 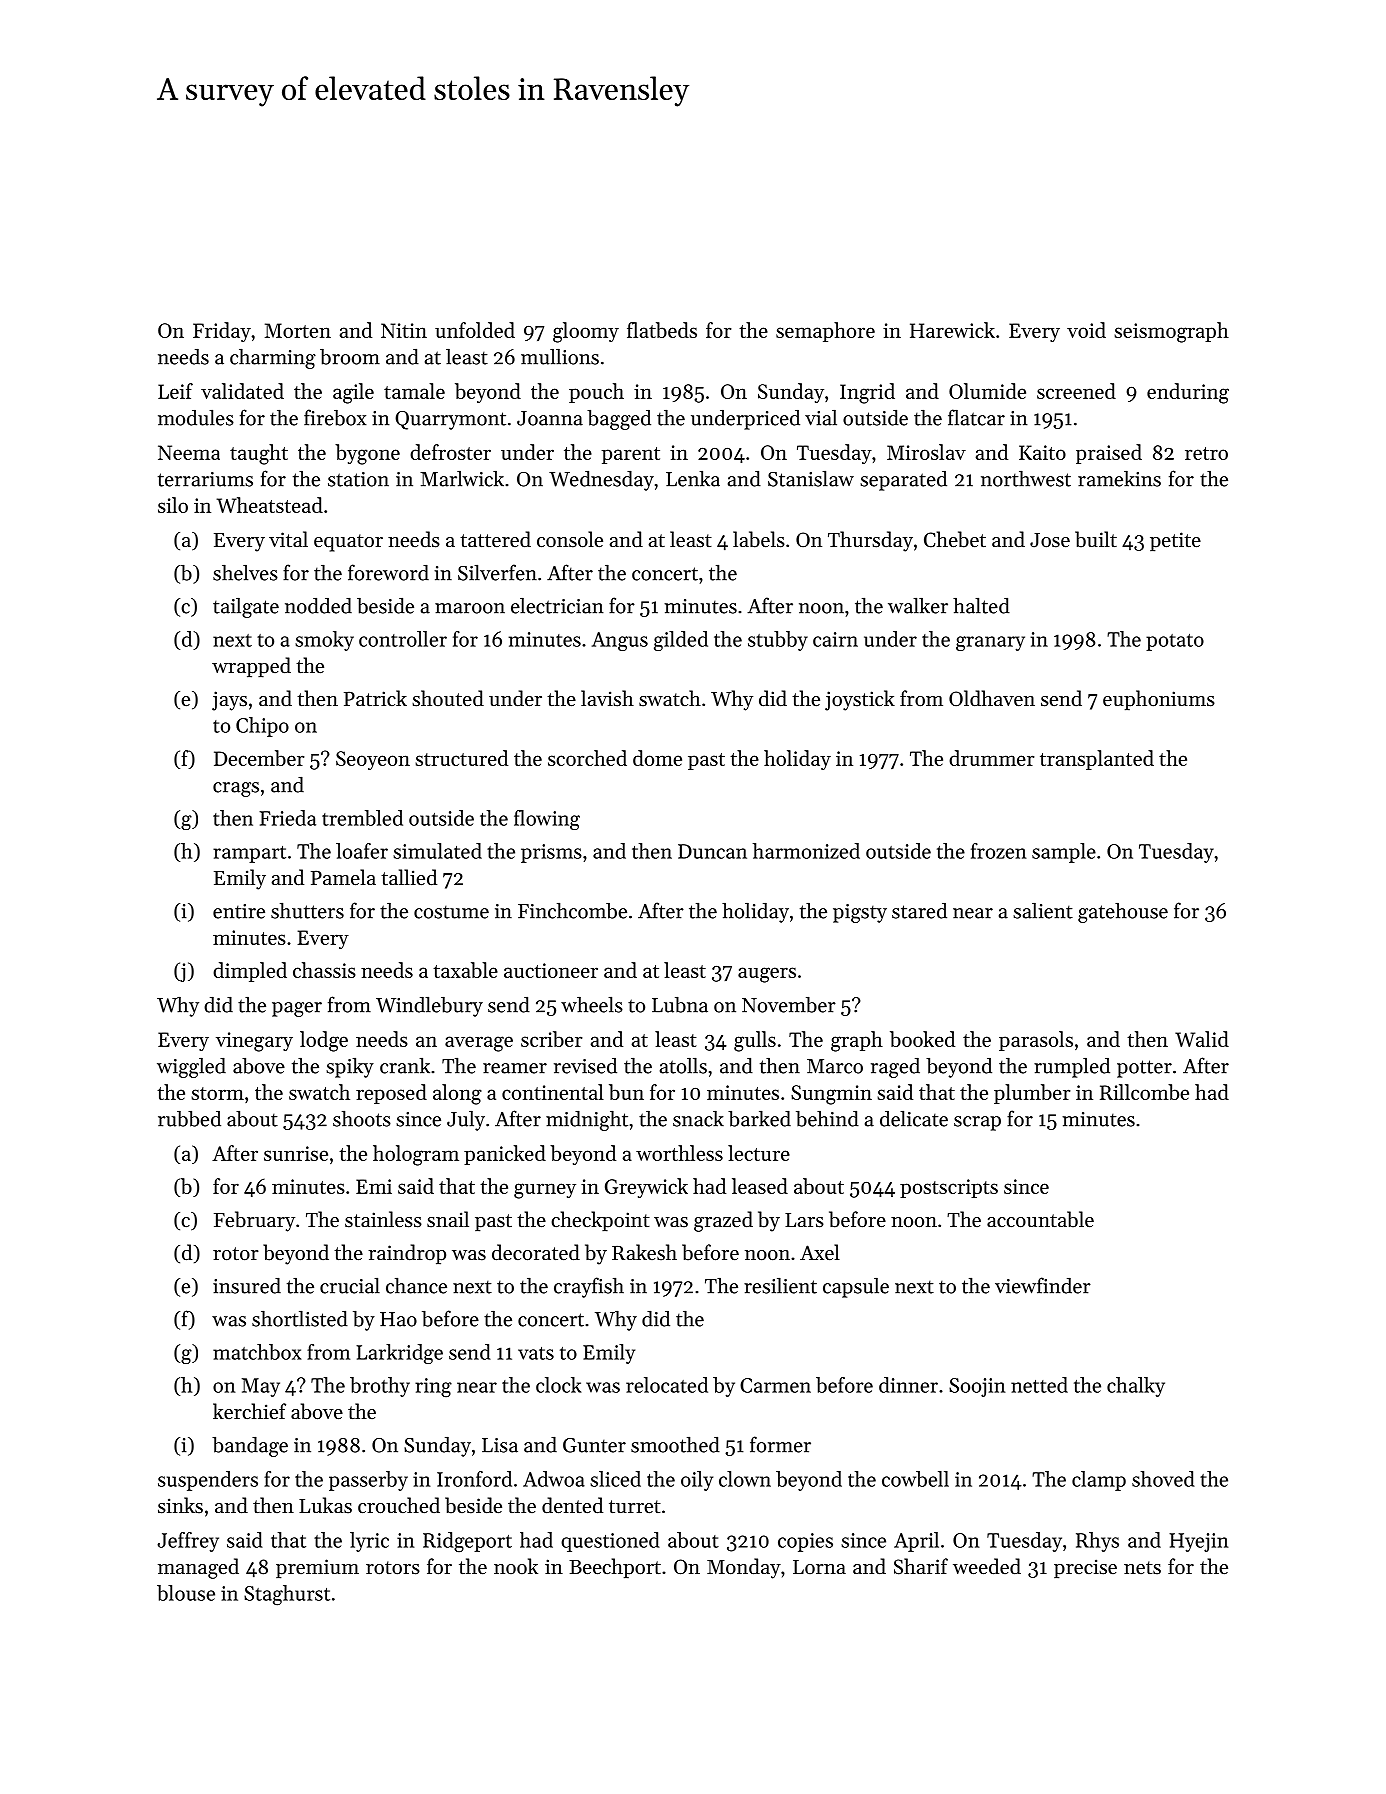 I want to click on Duncan, so click(x=712, y=851).
